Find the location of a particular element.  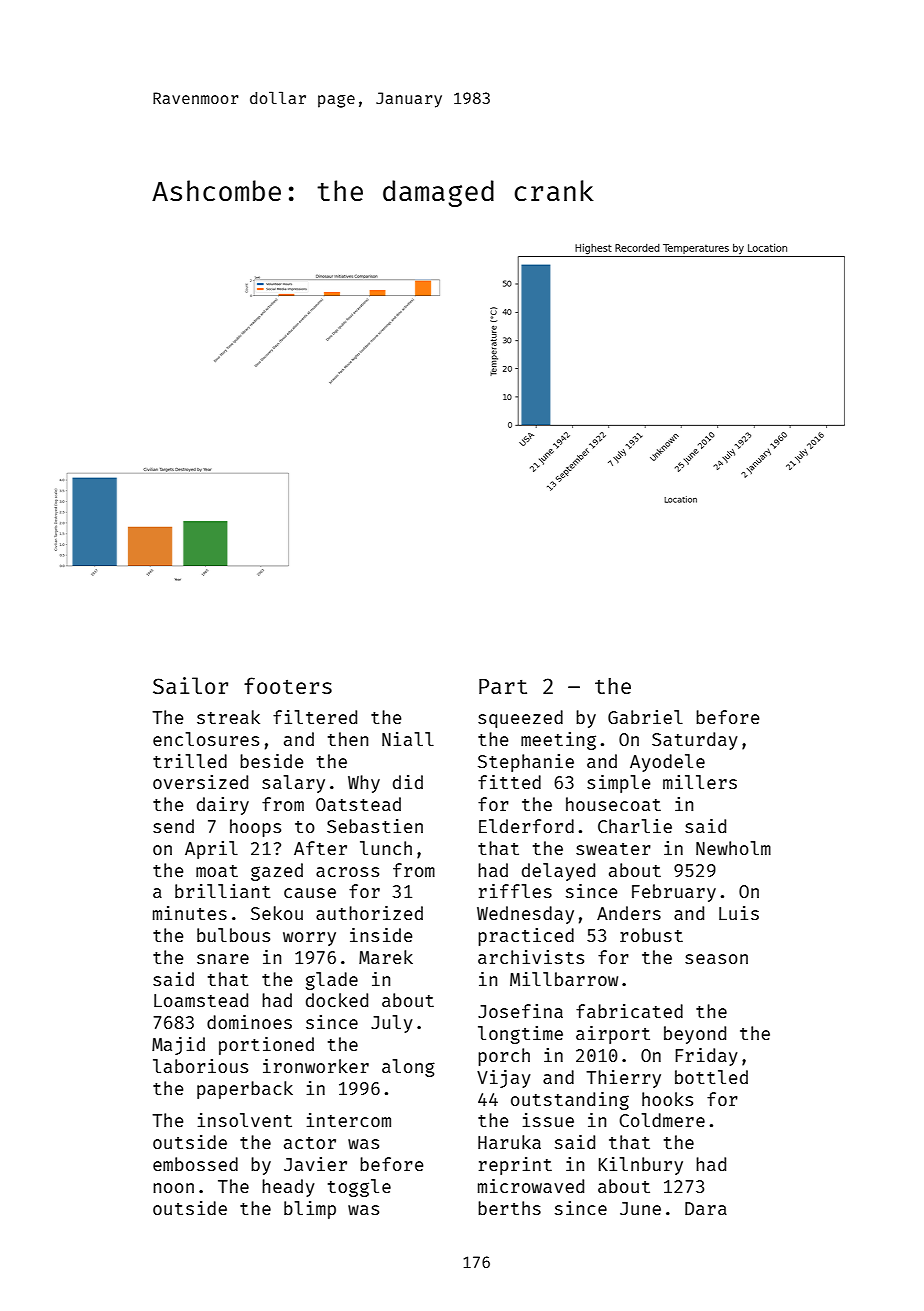

moat is located at coordinates (217, 871).
